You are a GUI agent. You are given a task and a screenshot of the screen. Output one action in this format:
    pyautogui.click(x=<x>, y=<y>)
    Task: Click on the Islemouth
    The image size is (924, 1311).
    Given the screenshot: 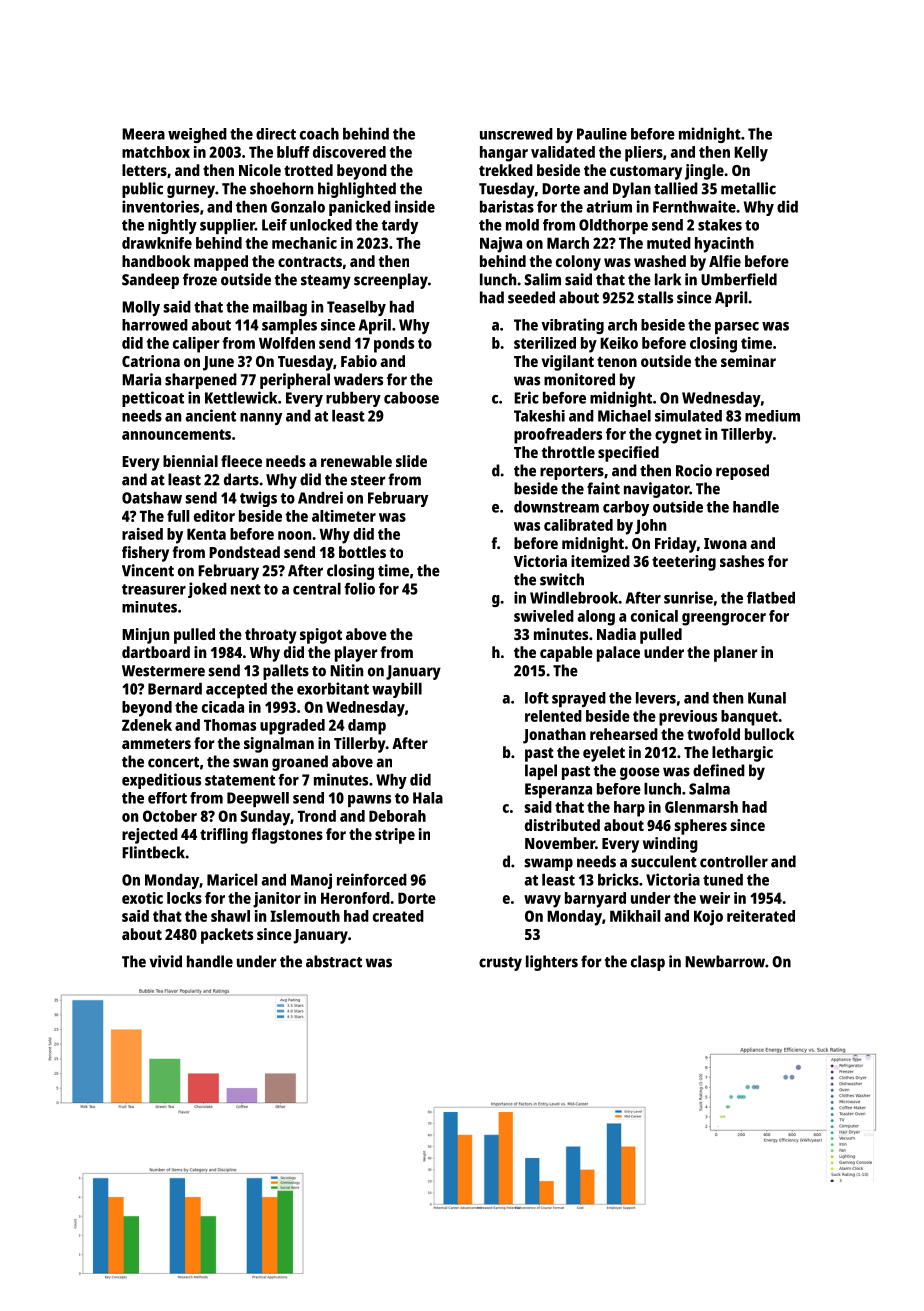 What is the action you would take?
    pyautogui.click(x=305, y=916)
